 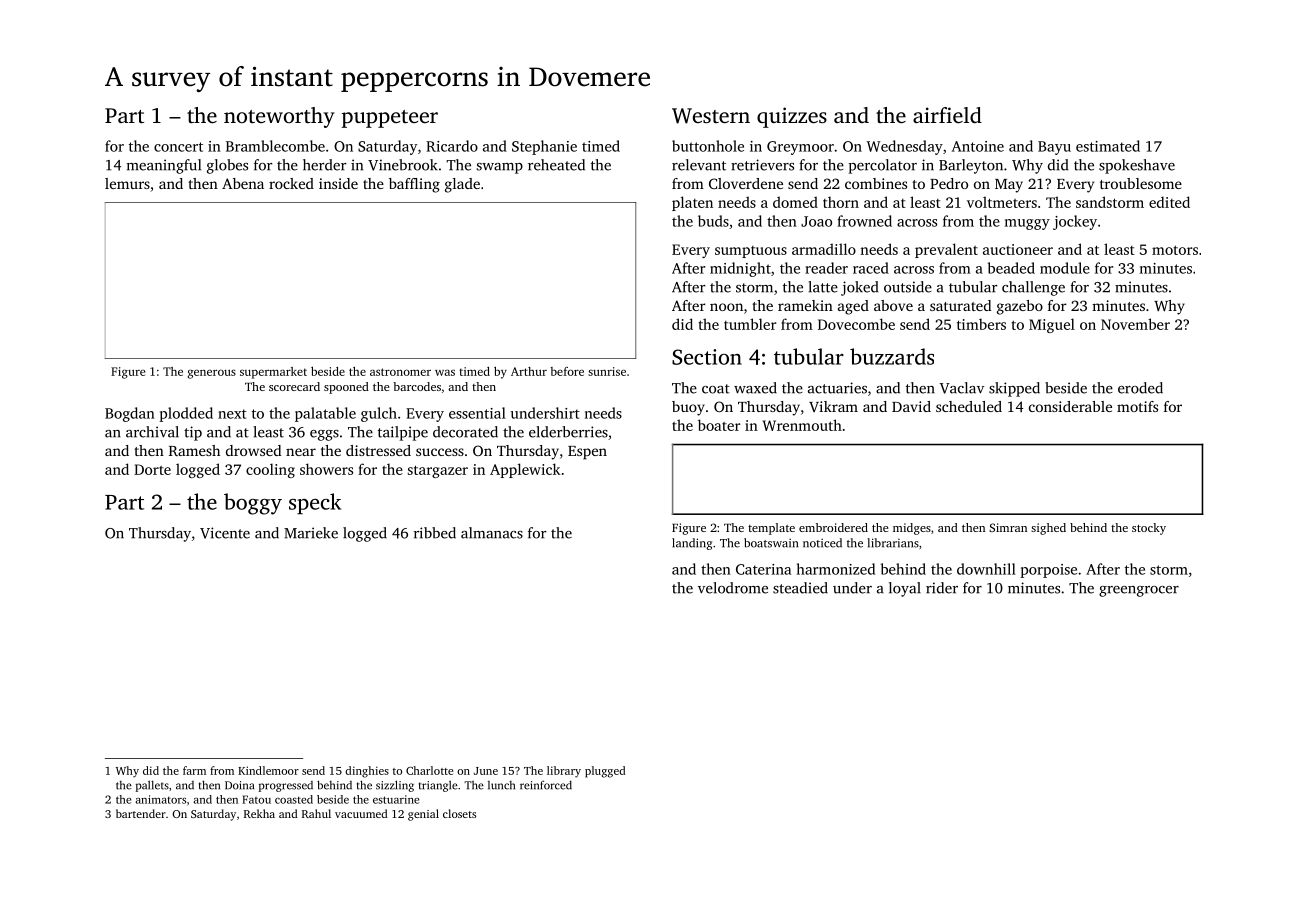 I want to click on Arthur, so click(x=529, y=371).
